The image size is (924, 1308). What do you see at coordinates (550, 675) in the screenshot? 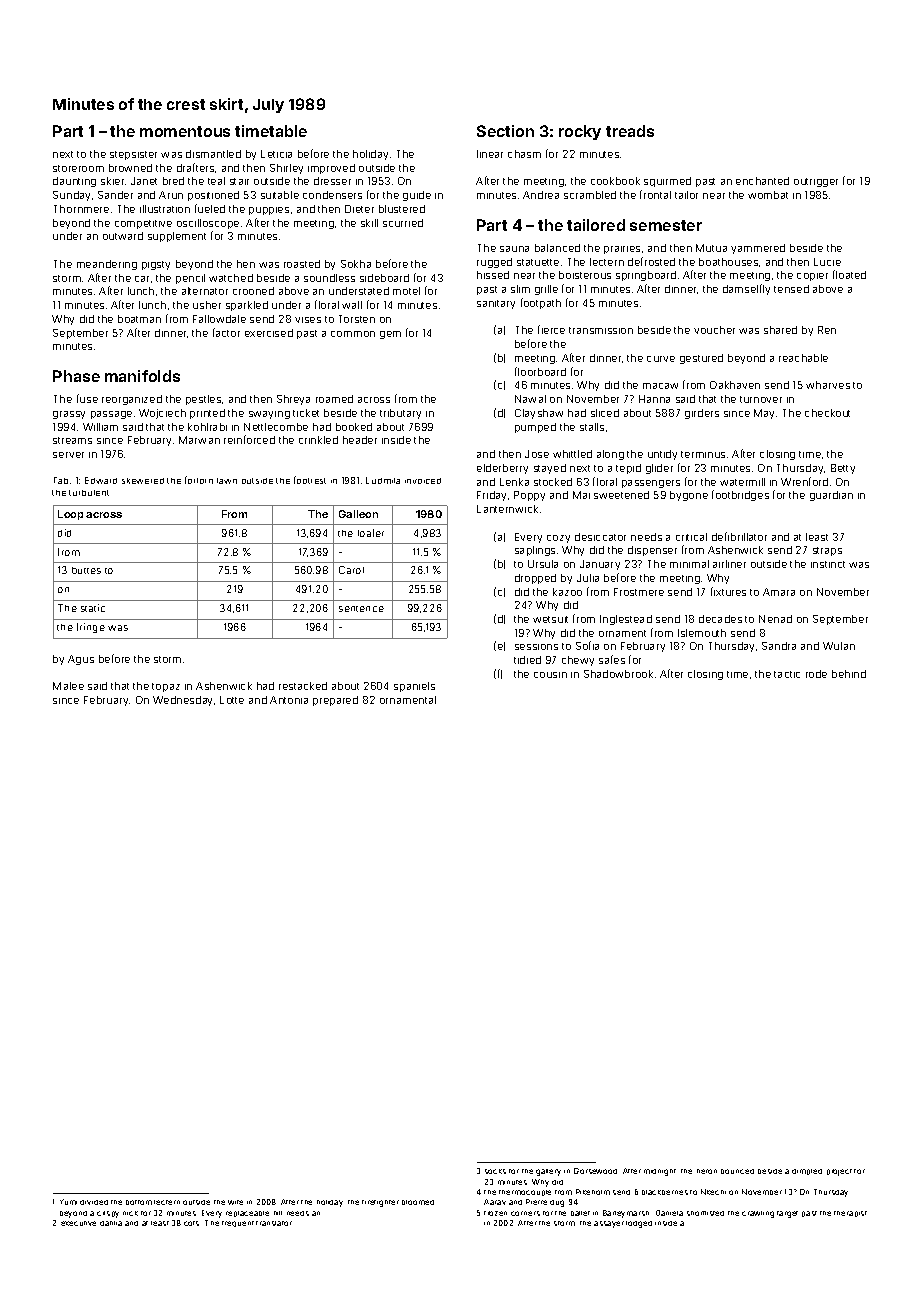
I see `cousin` at bounding box center [550, 675].
